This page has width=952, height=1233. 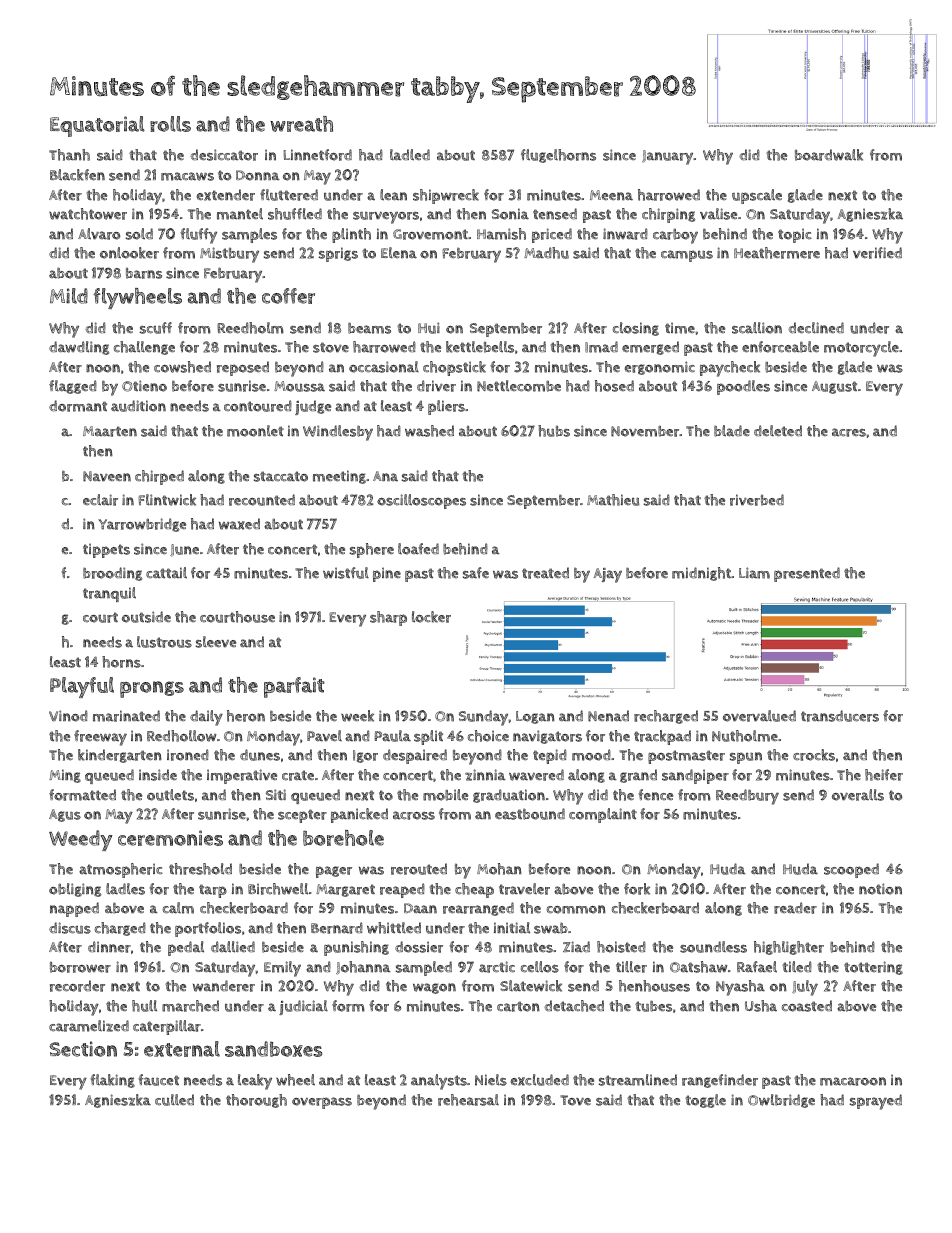 What do you see at coordinates (555, 214) in the page?
I see `tensed` at bounding box center [555, 214].
